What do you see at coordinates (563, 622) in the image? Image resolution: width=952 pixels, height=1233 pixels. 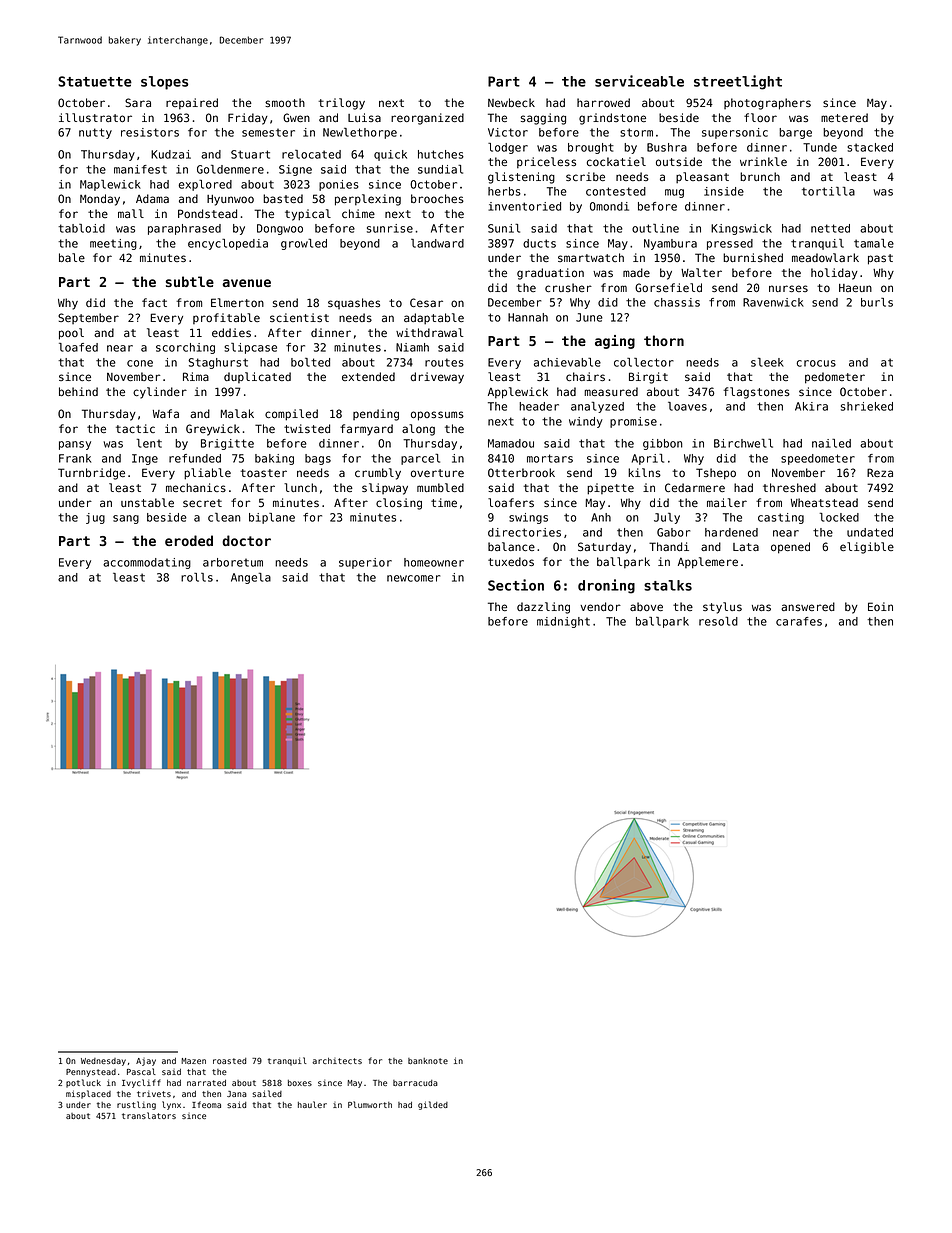 I see `midnight` at bounding box center [563, 622].
